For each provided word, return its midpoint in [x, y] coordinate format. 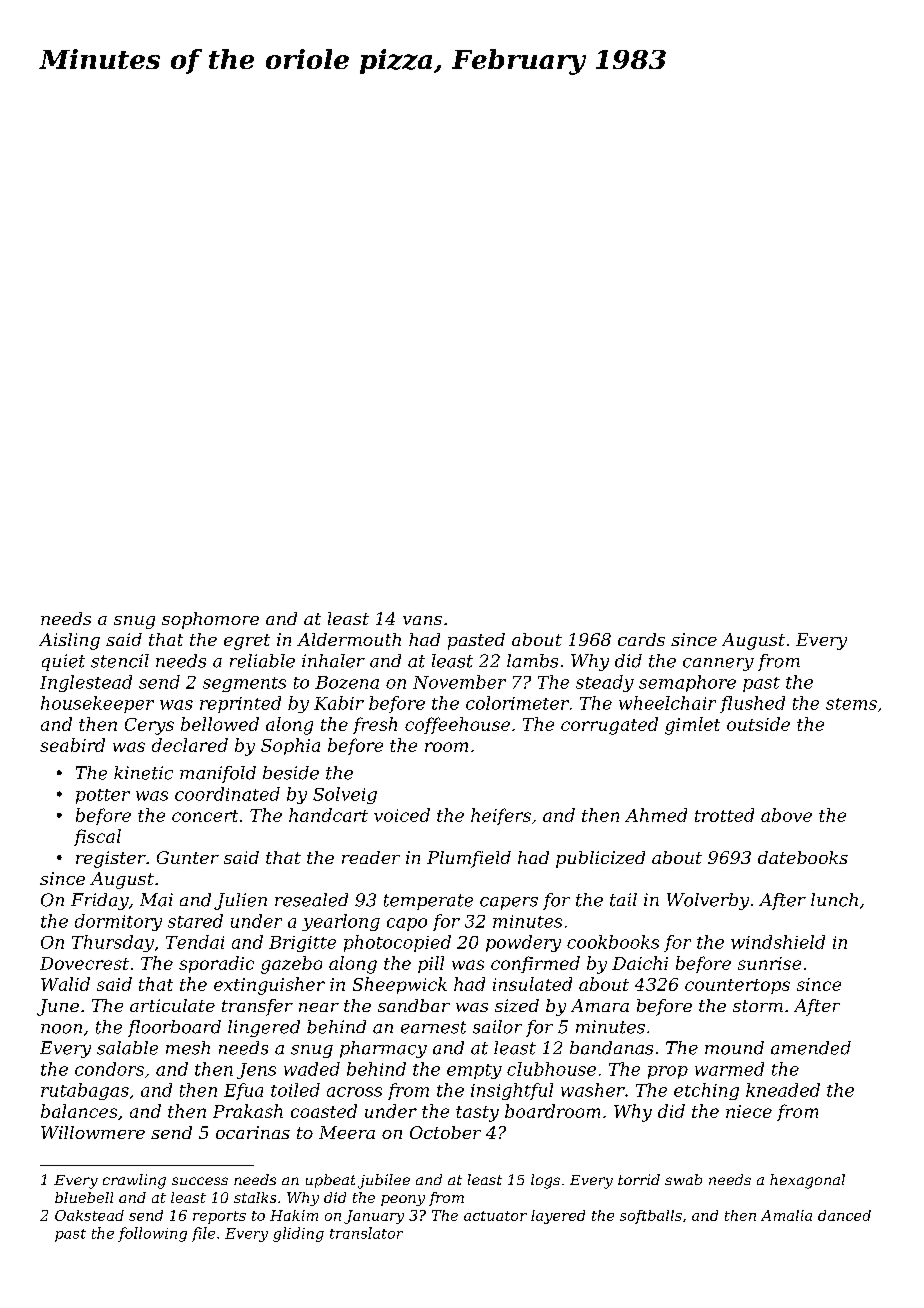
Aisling [69, 641]
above [786, 815]
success [200, 1181]
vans [422, 620]
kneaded [783, 1090]
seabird [72, 745]
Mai [156, 900]
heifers [501, 816]
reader [371, 857]
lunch [834, 900]
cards [641, 639]
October [445, 1132]
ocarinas [253, 1132]
